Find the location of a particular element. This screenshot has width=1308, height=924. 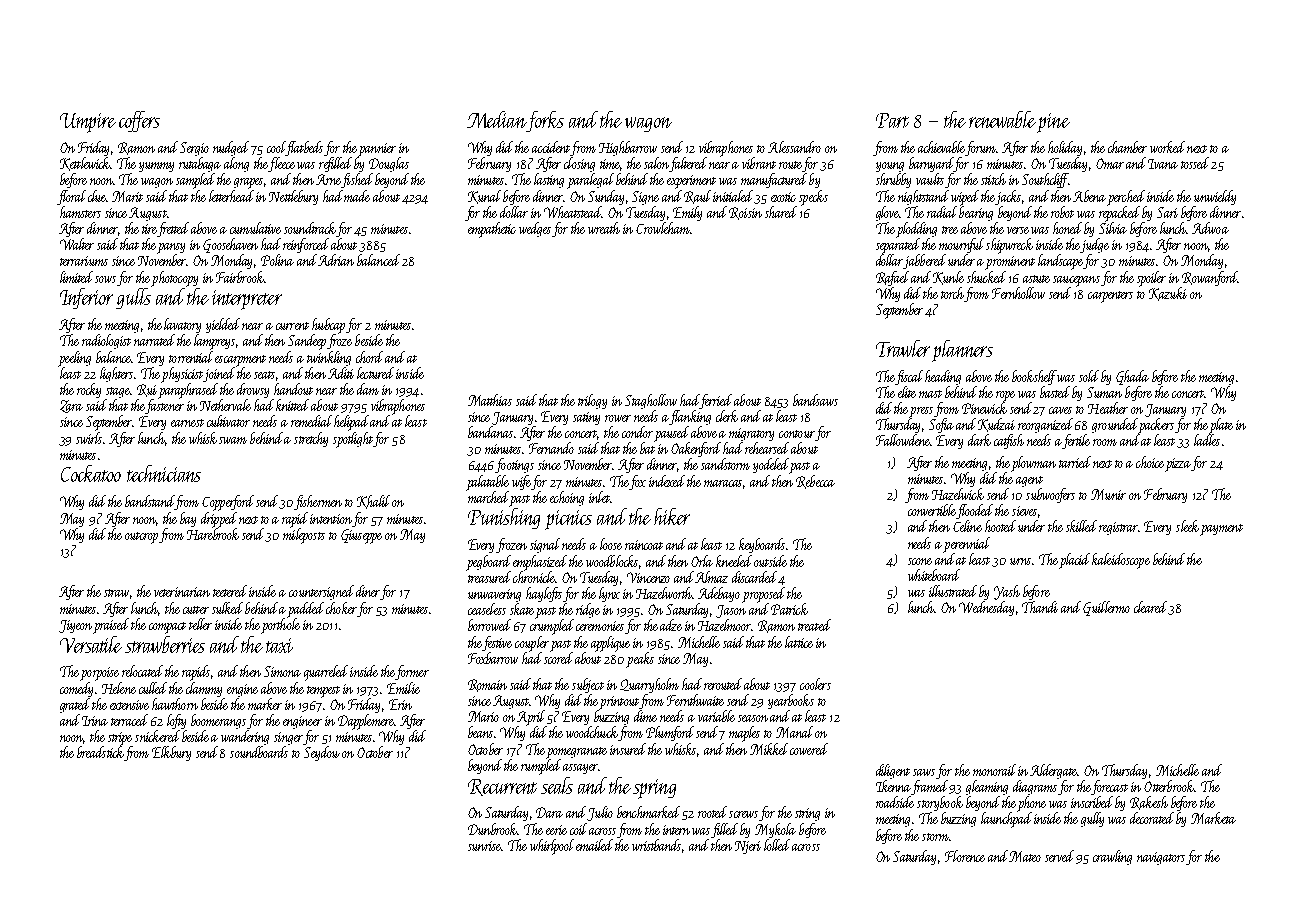

picnics is located at coordinates (568, 520).
